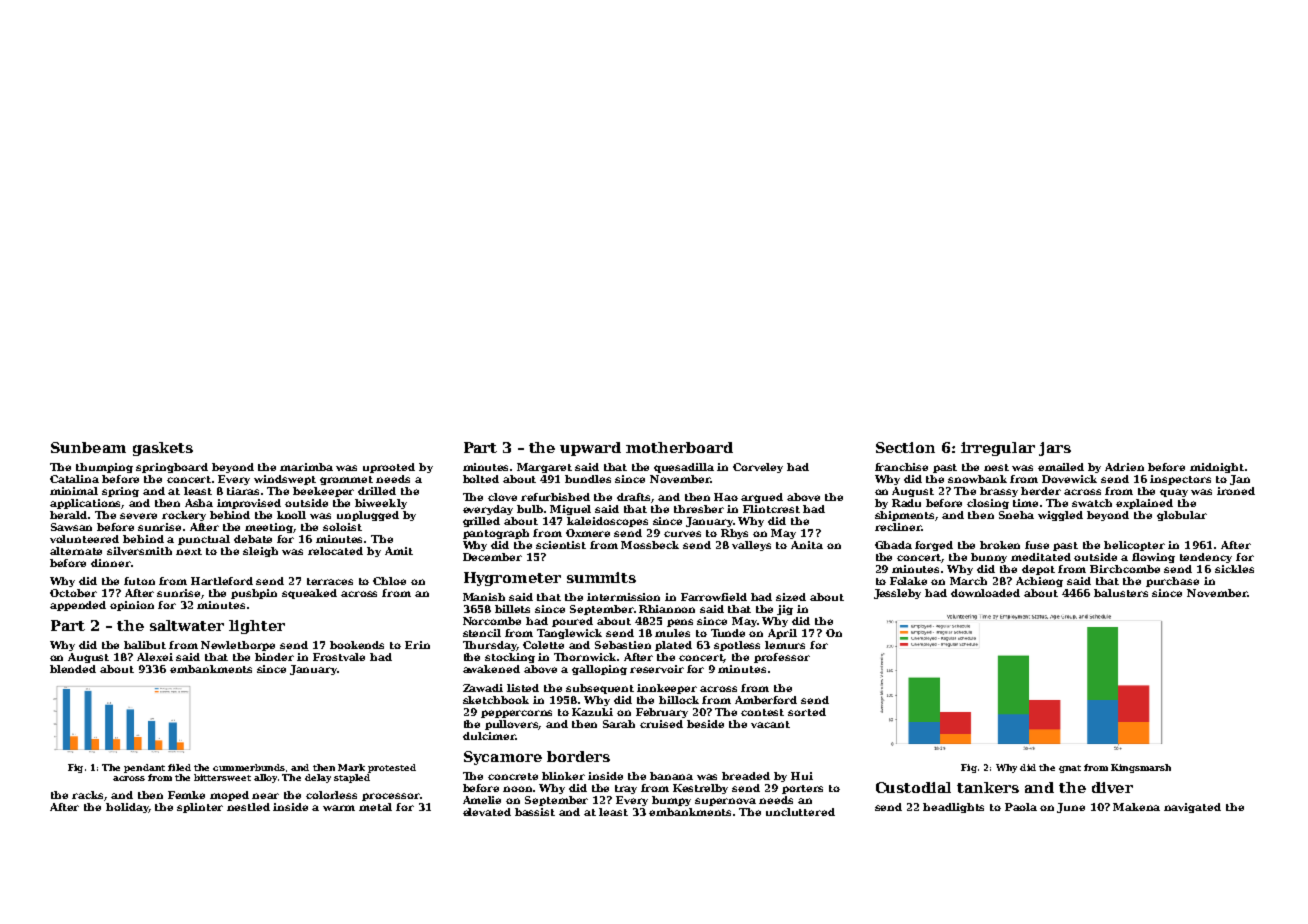 The image size is (1308, 924). Describe the element at coordinates (163, 449) in the screenshot. I see `gaskets` at that location.
